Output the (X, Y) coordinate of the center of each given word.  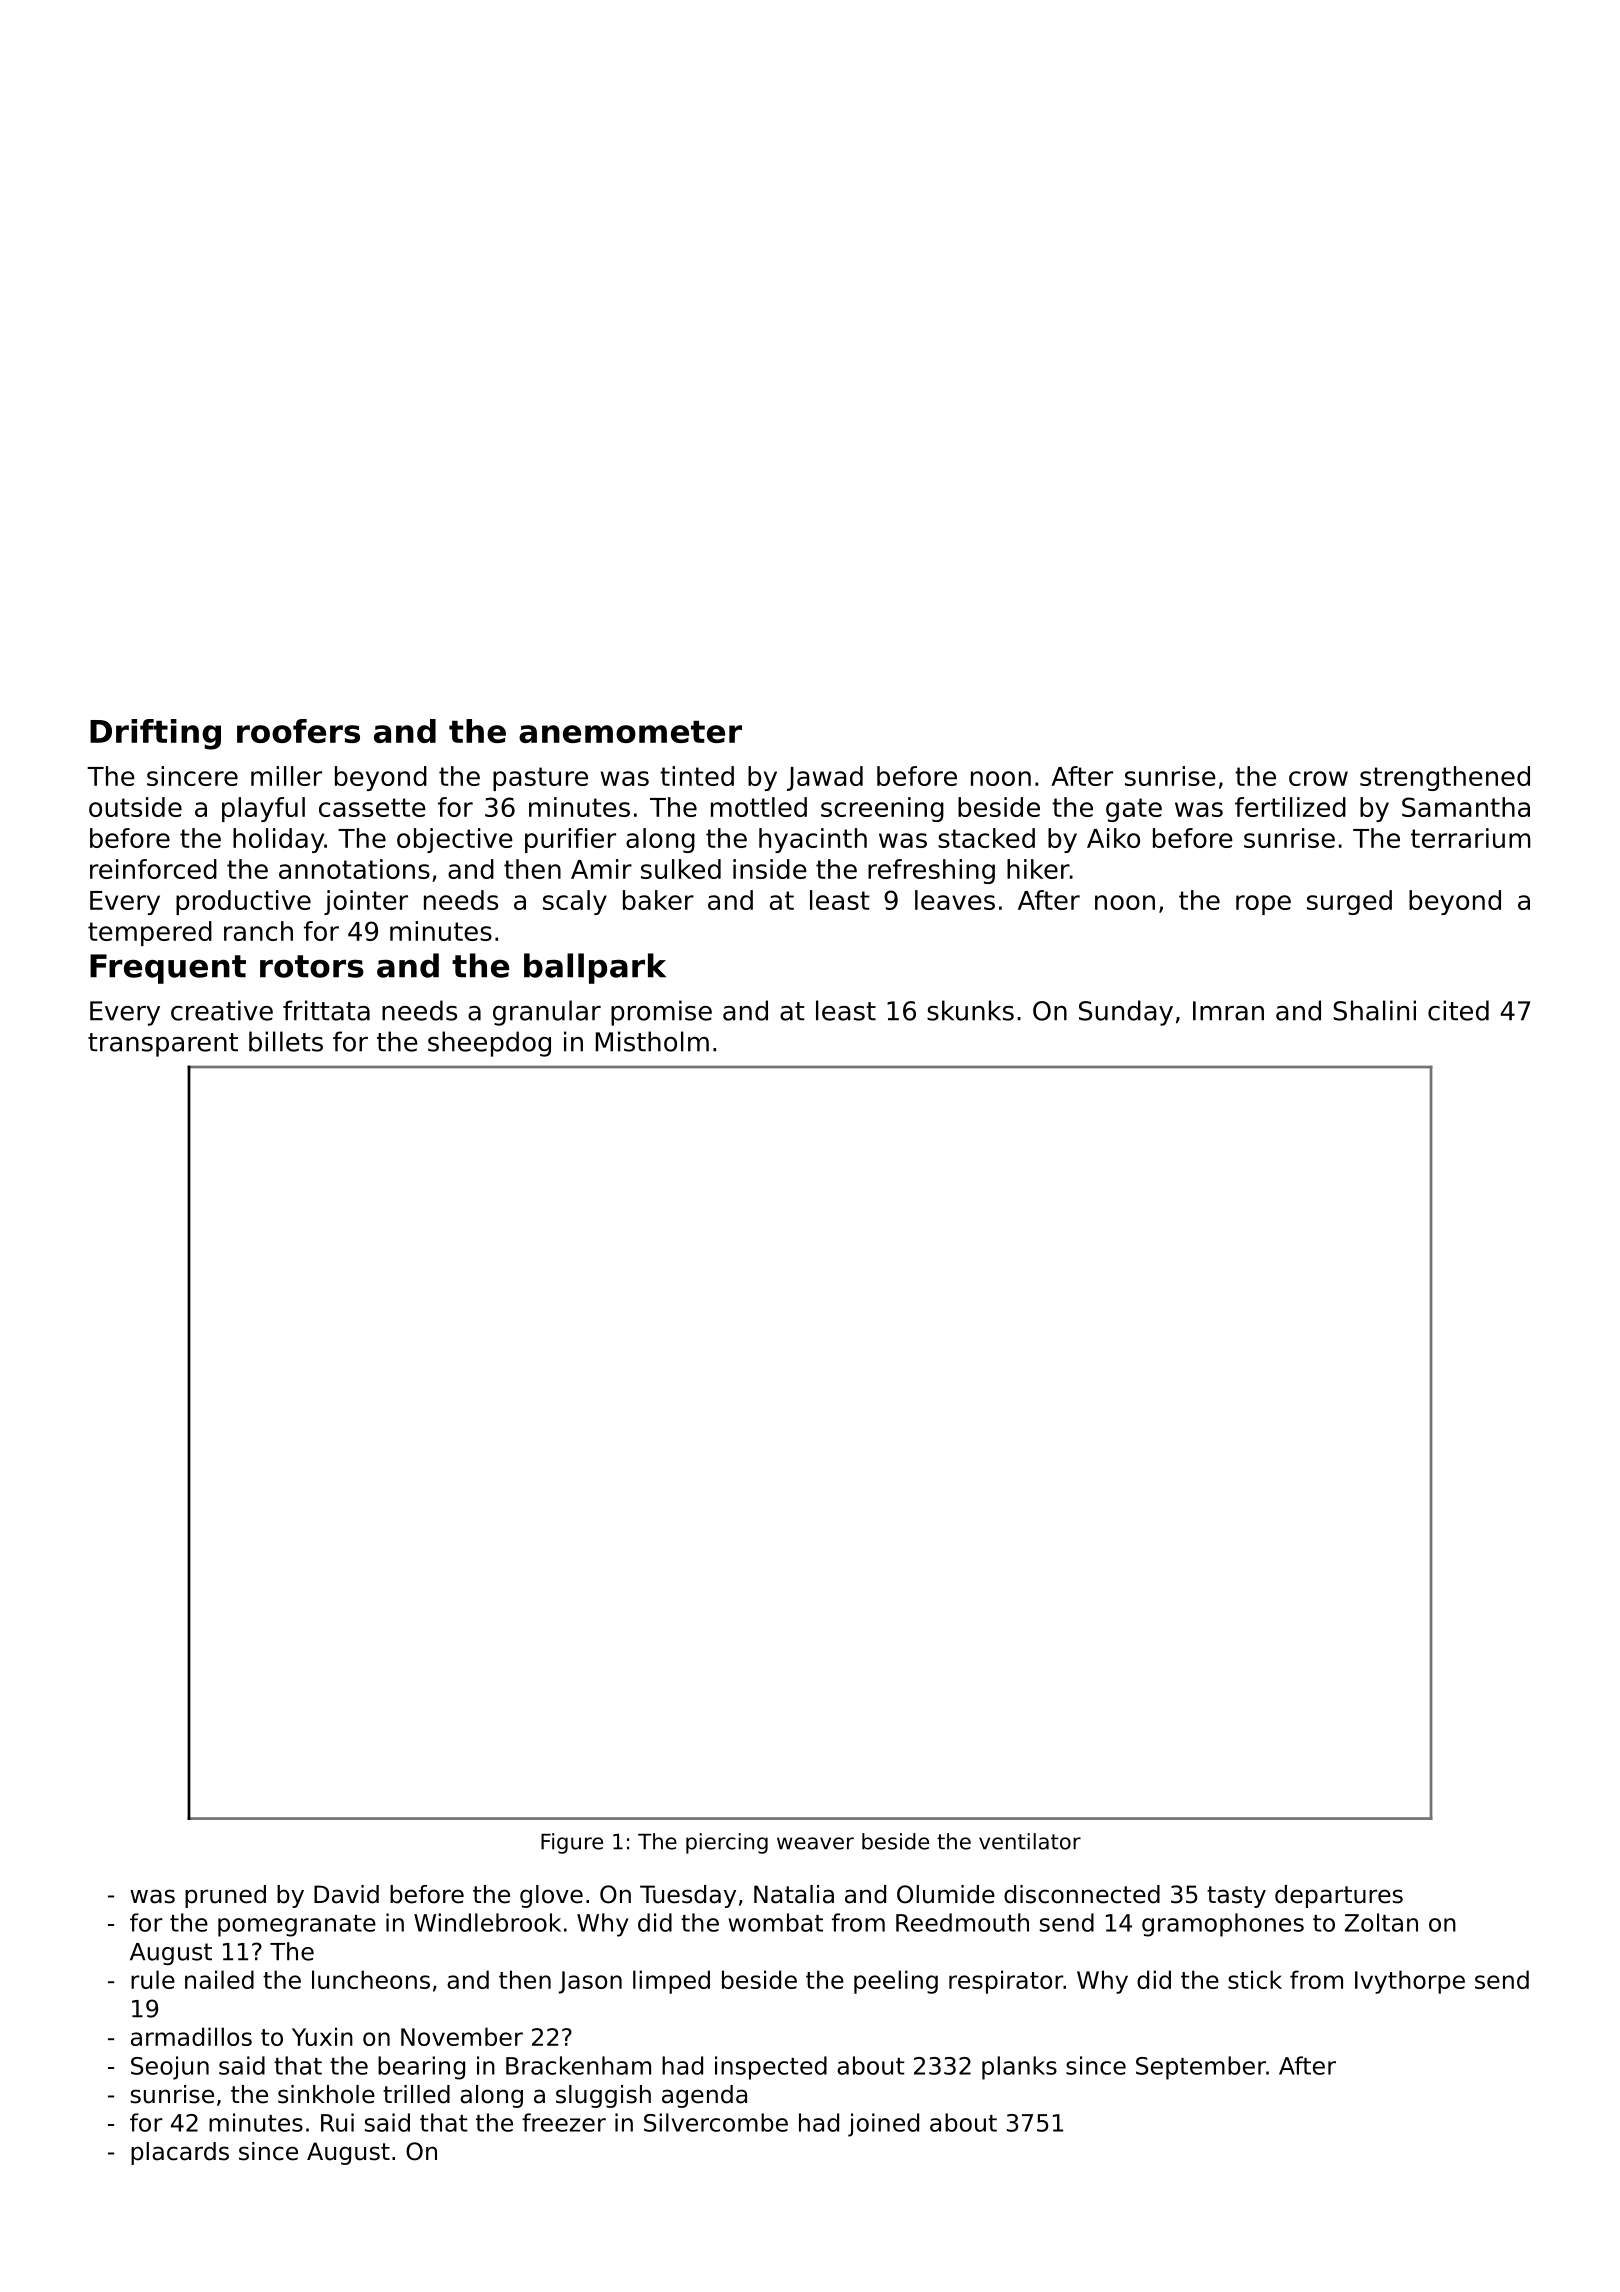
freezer (564, 2122)
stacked (986, 838)
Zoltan (1381, 1922)
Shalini (1374, 1010)
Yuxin (322, 2036)
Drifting (155, 734)
